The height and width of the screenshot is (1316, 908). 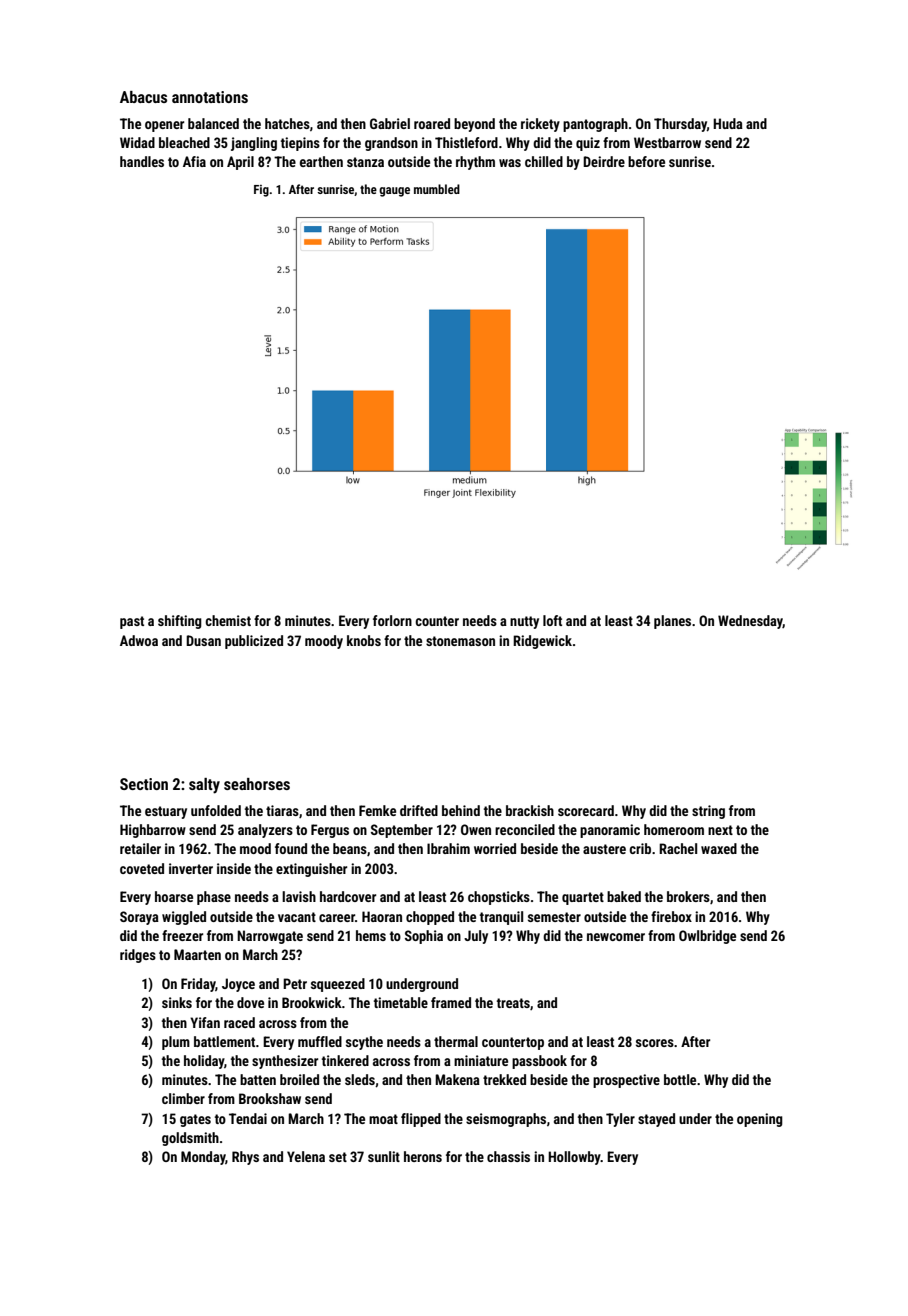 I want to click on hatches, so click(x=287, y=123).
